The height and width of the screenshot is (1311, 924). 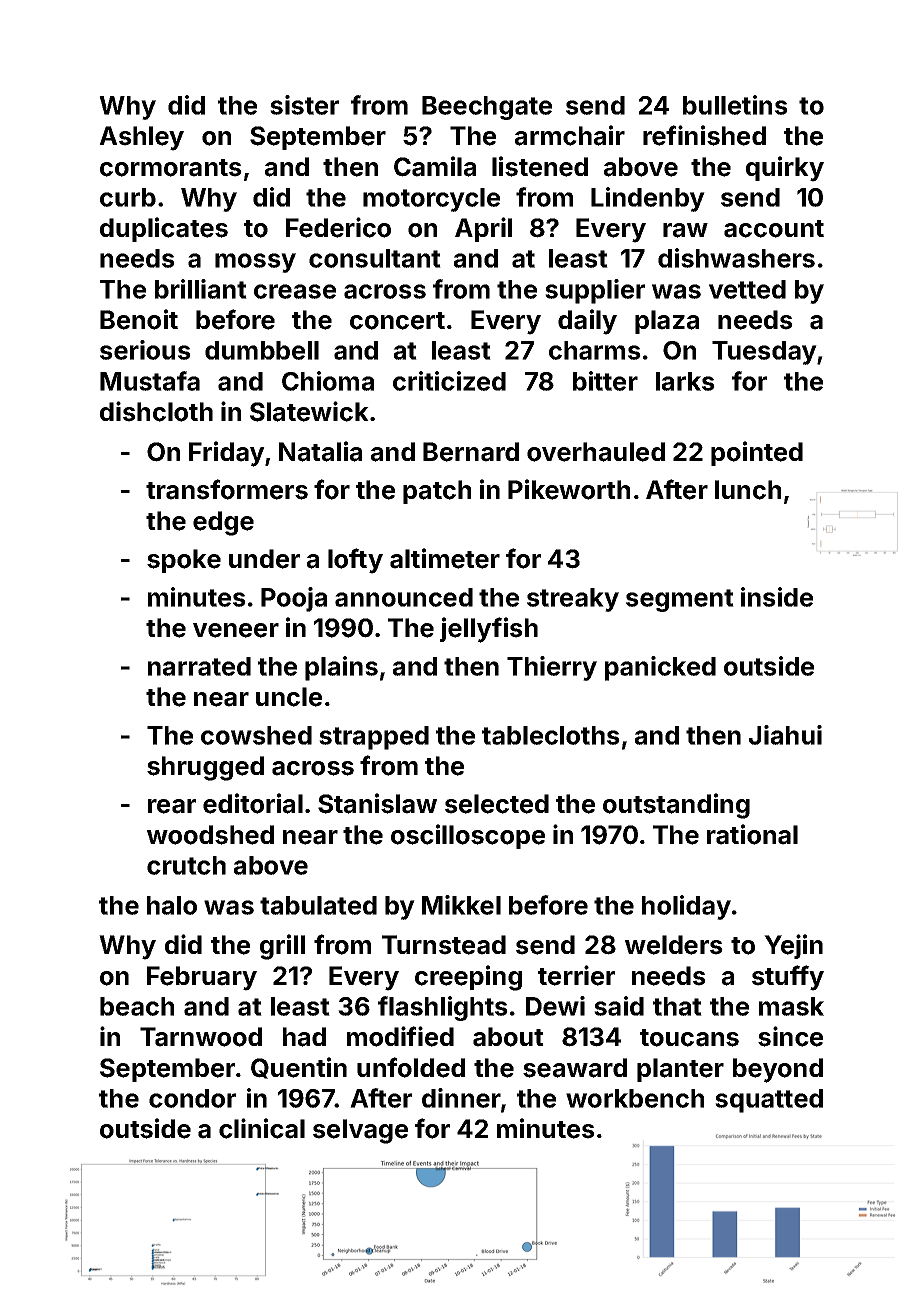 What do you see at coordinates (201, 1037) in the screenshot?
I see `Tarnwood` at bounding box center [201, 1037].
